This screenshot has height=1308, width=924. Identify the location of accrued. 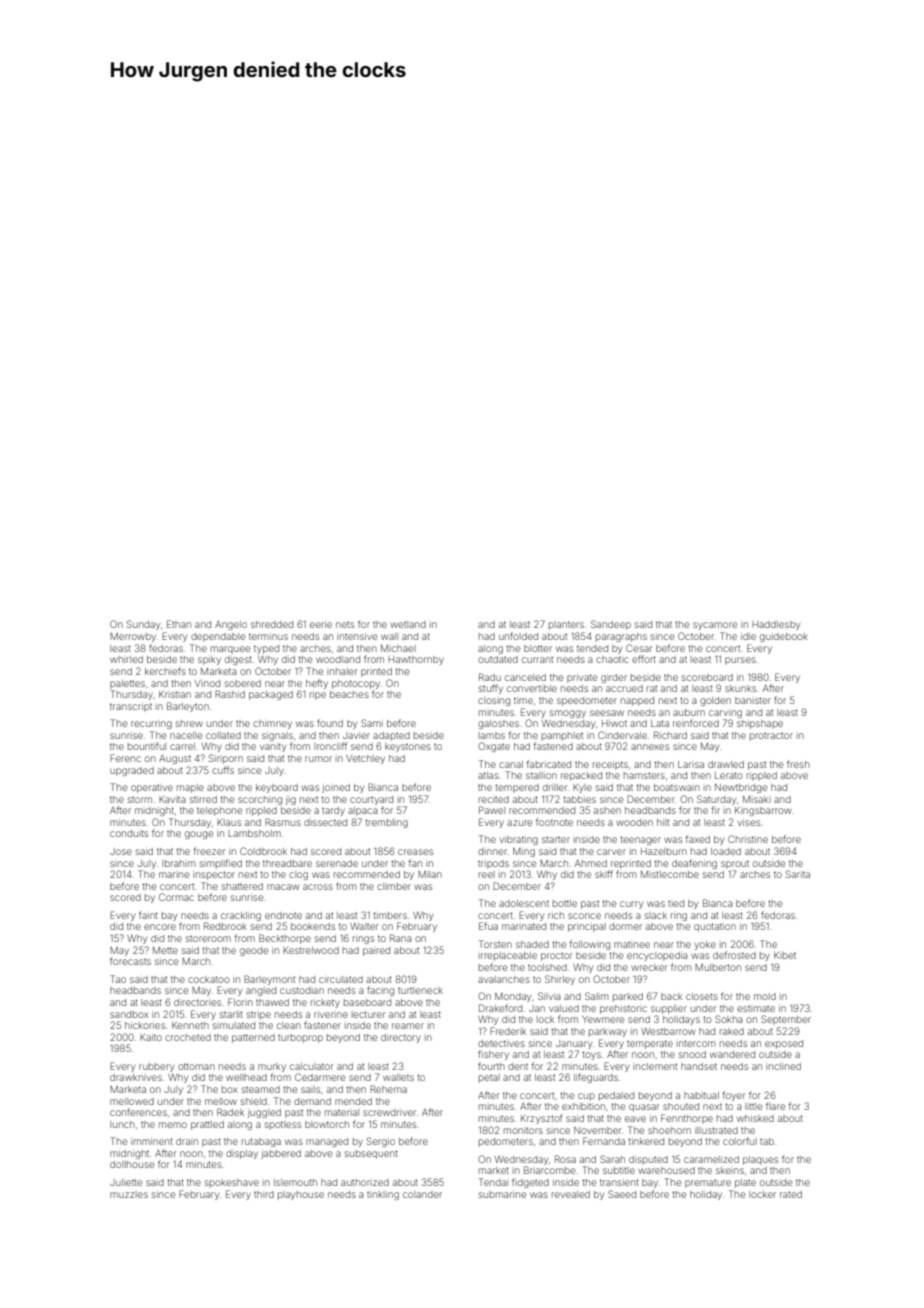
(624, 688).
